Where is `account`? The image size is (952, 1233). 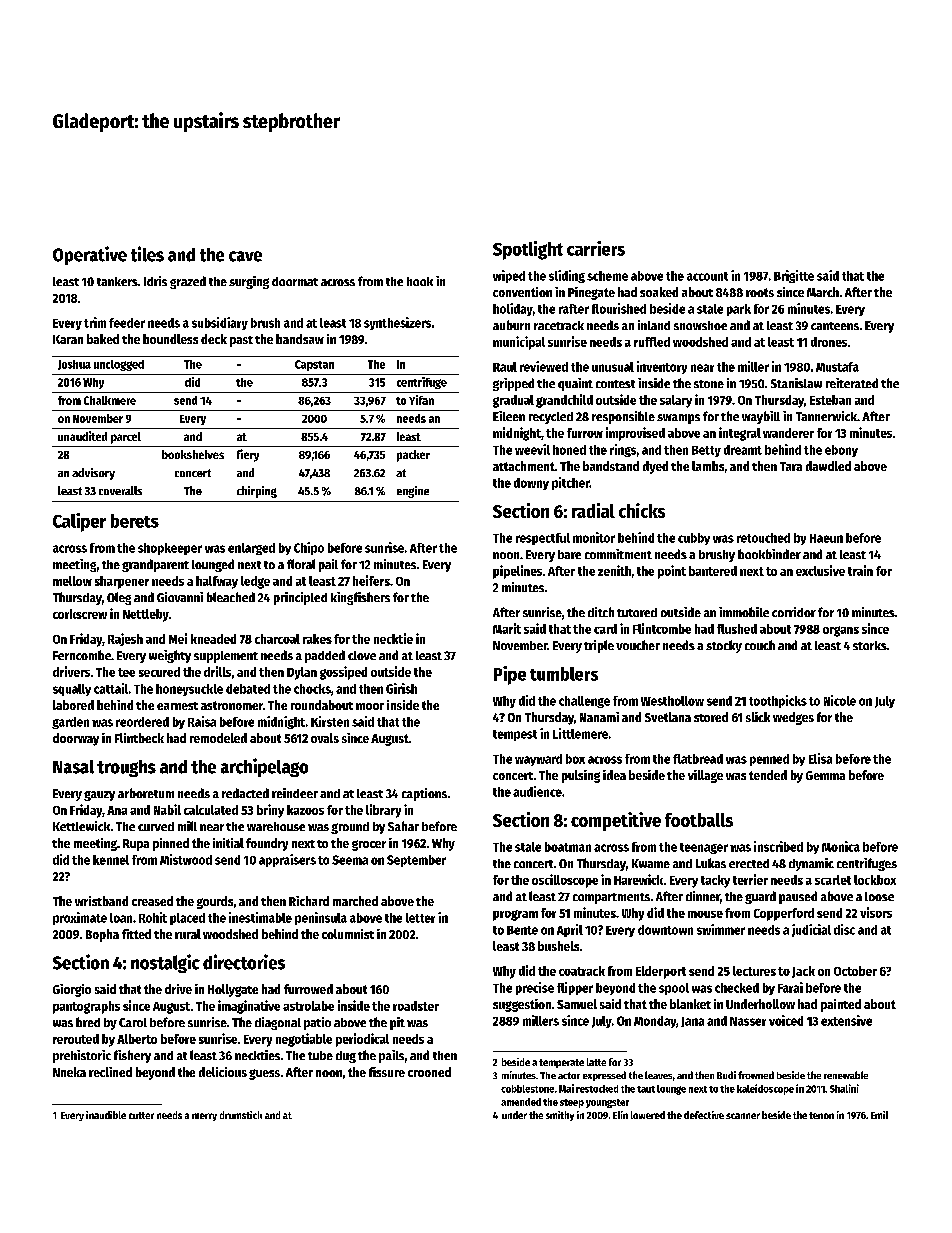
account is located at coordinates (707, 276).
